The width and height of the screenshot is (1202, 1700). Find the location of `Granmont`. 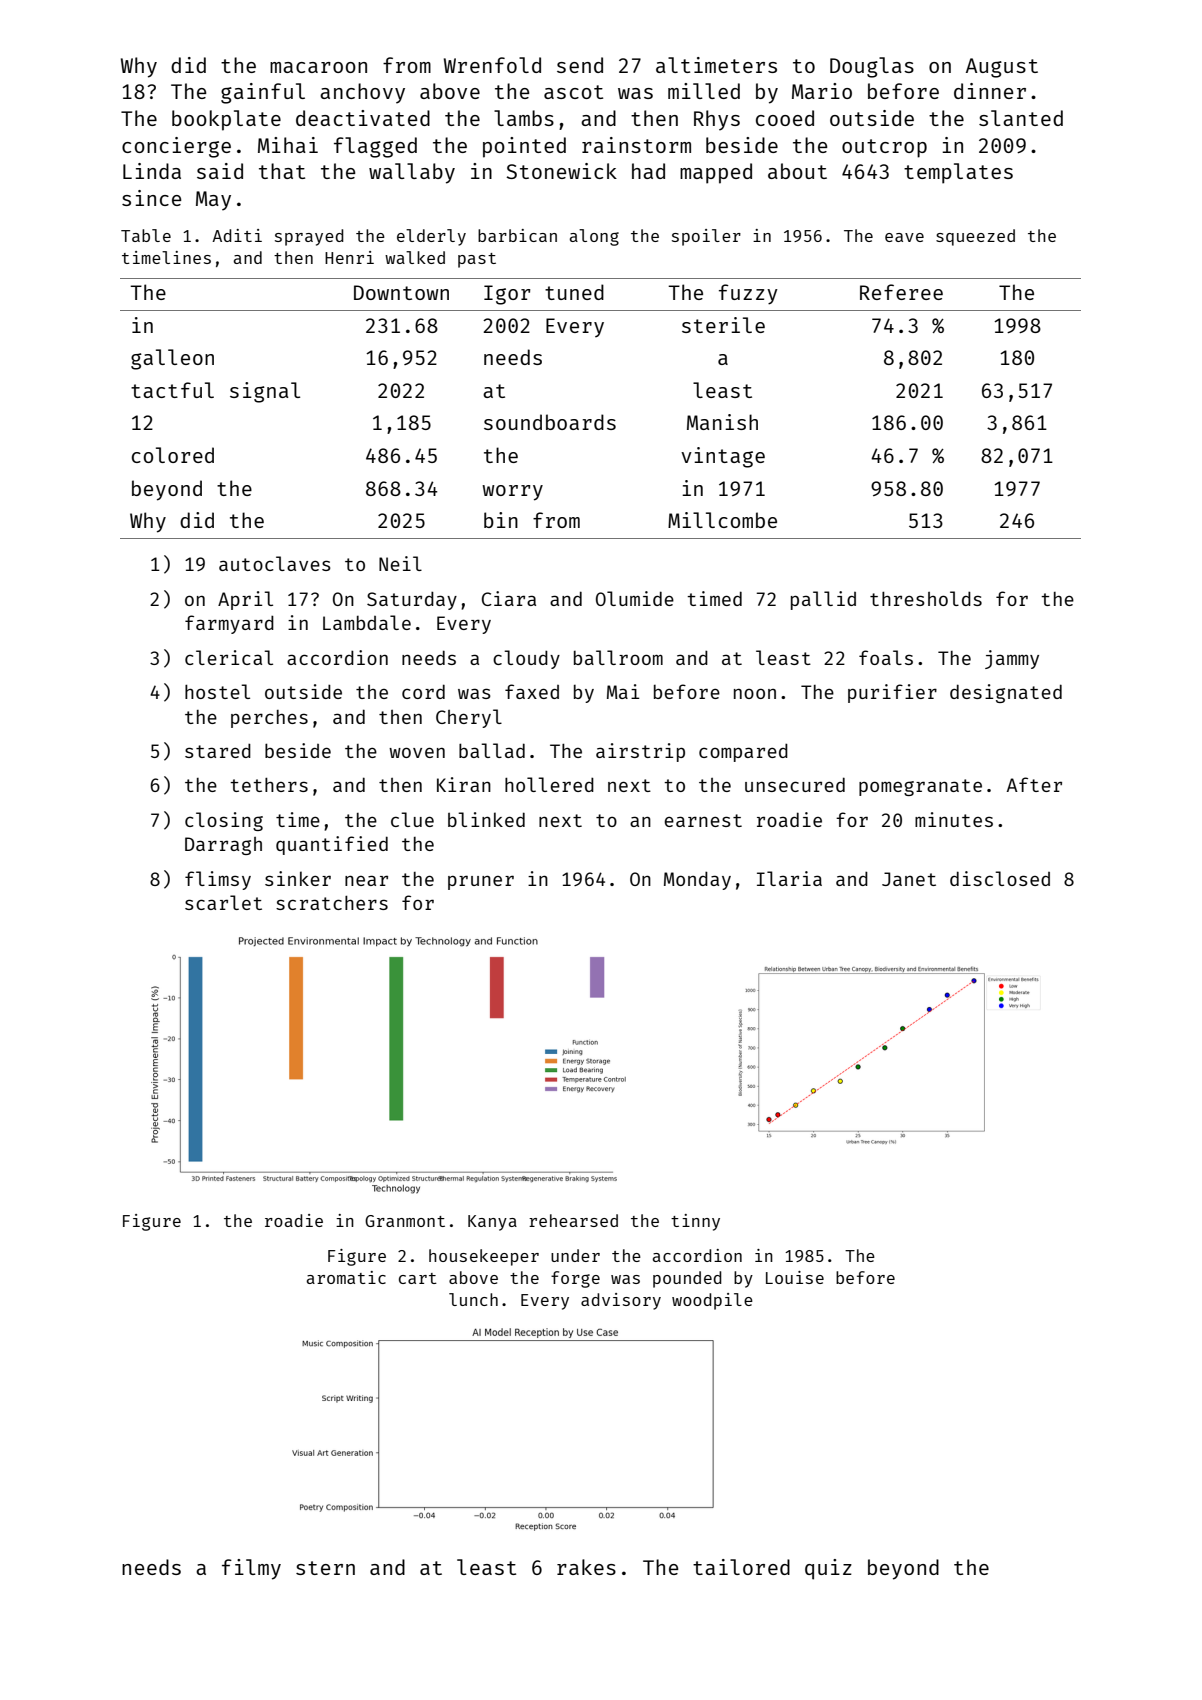

Granmont is located at coordinates (405, 1221).
